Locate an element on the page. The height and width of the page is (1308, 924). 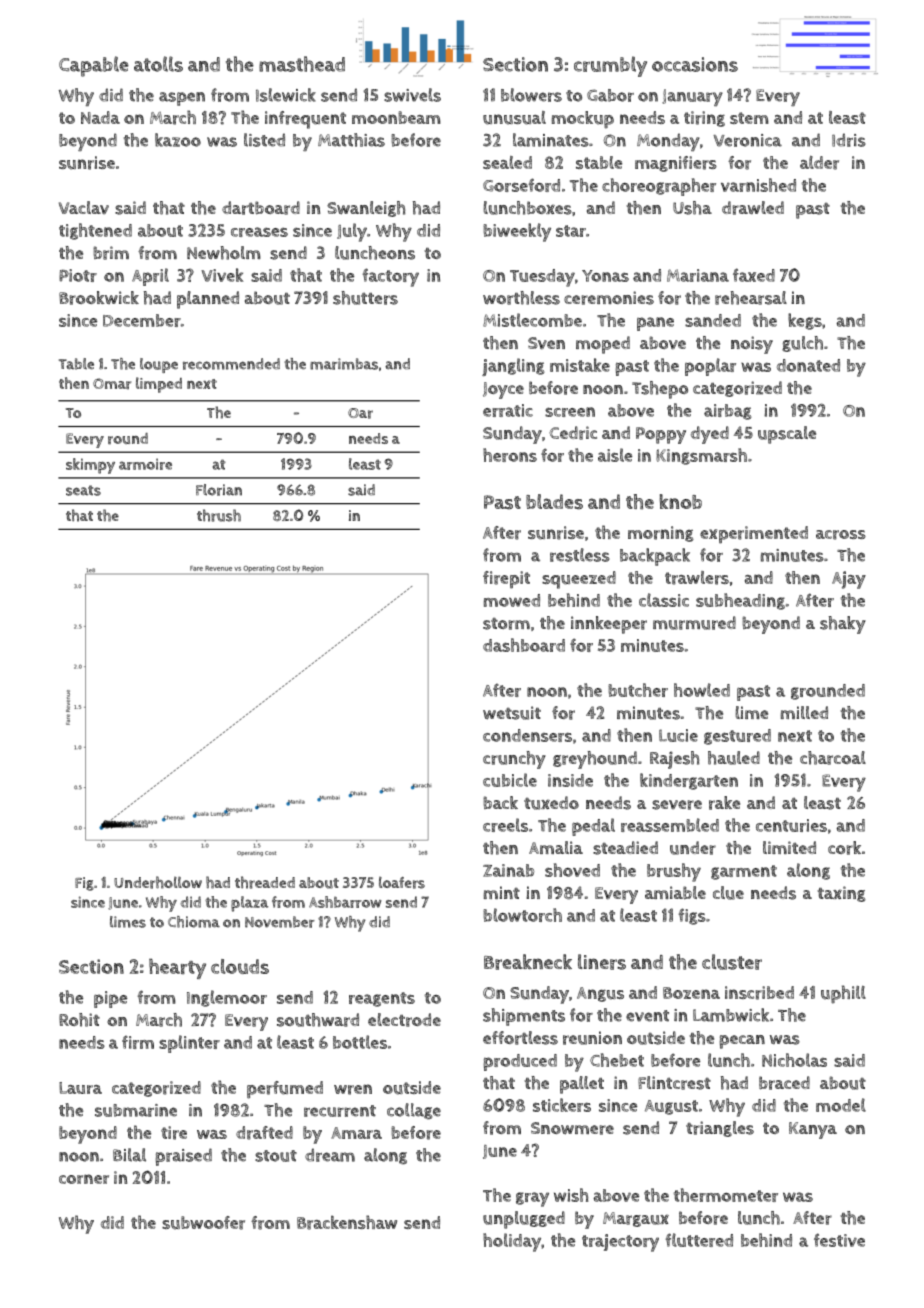
crumbly is located at coordinates (610, 66).
